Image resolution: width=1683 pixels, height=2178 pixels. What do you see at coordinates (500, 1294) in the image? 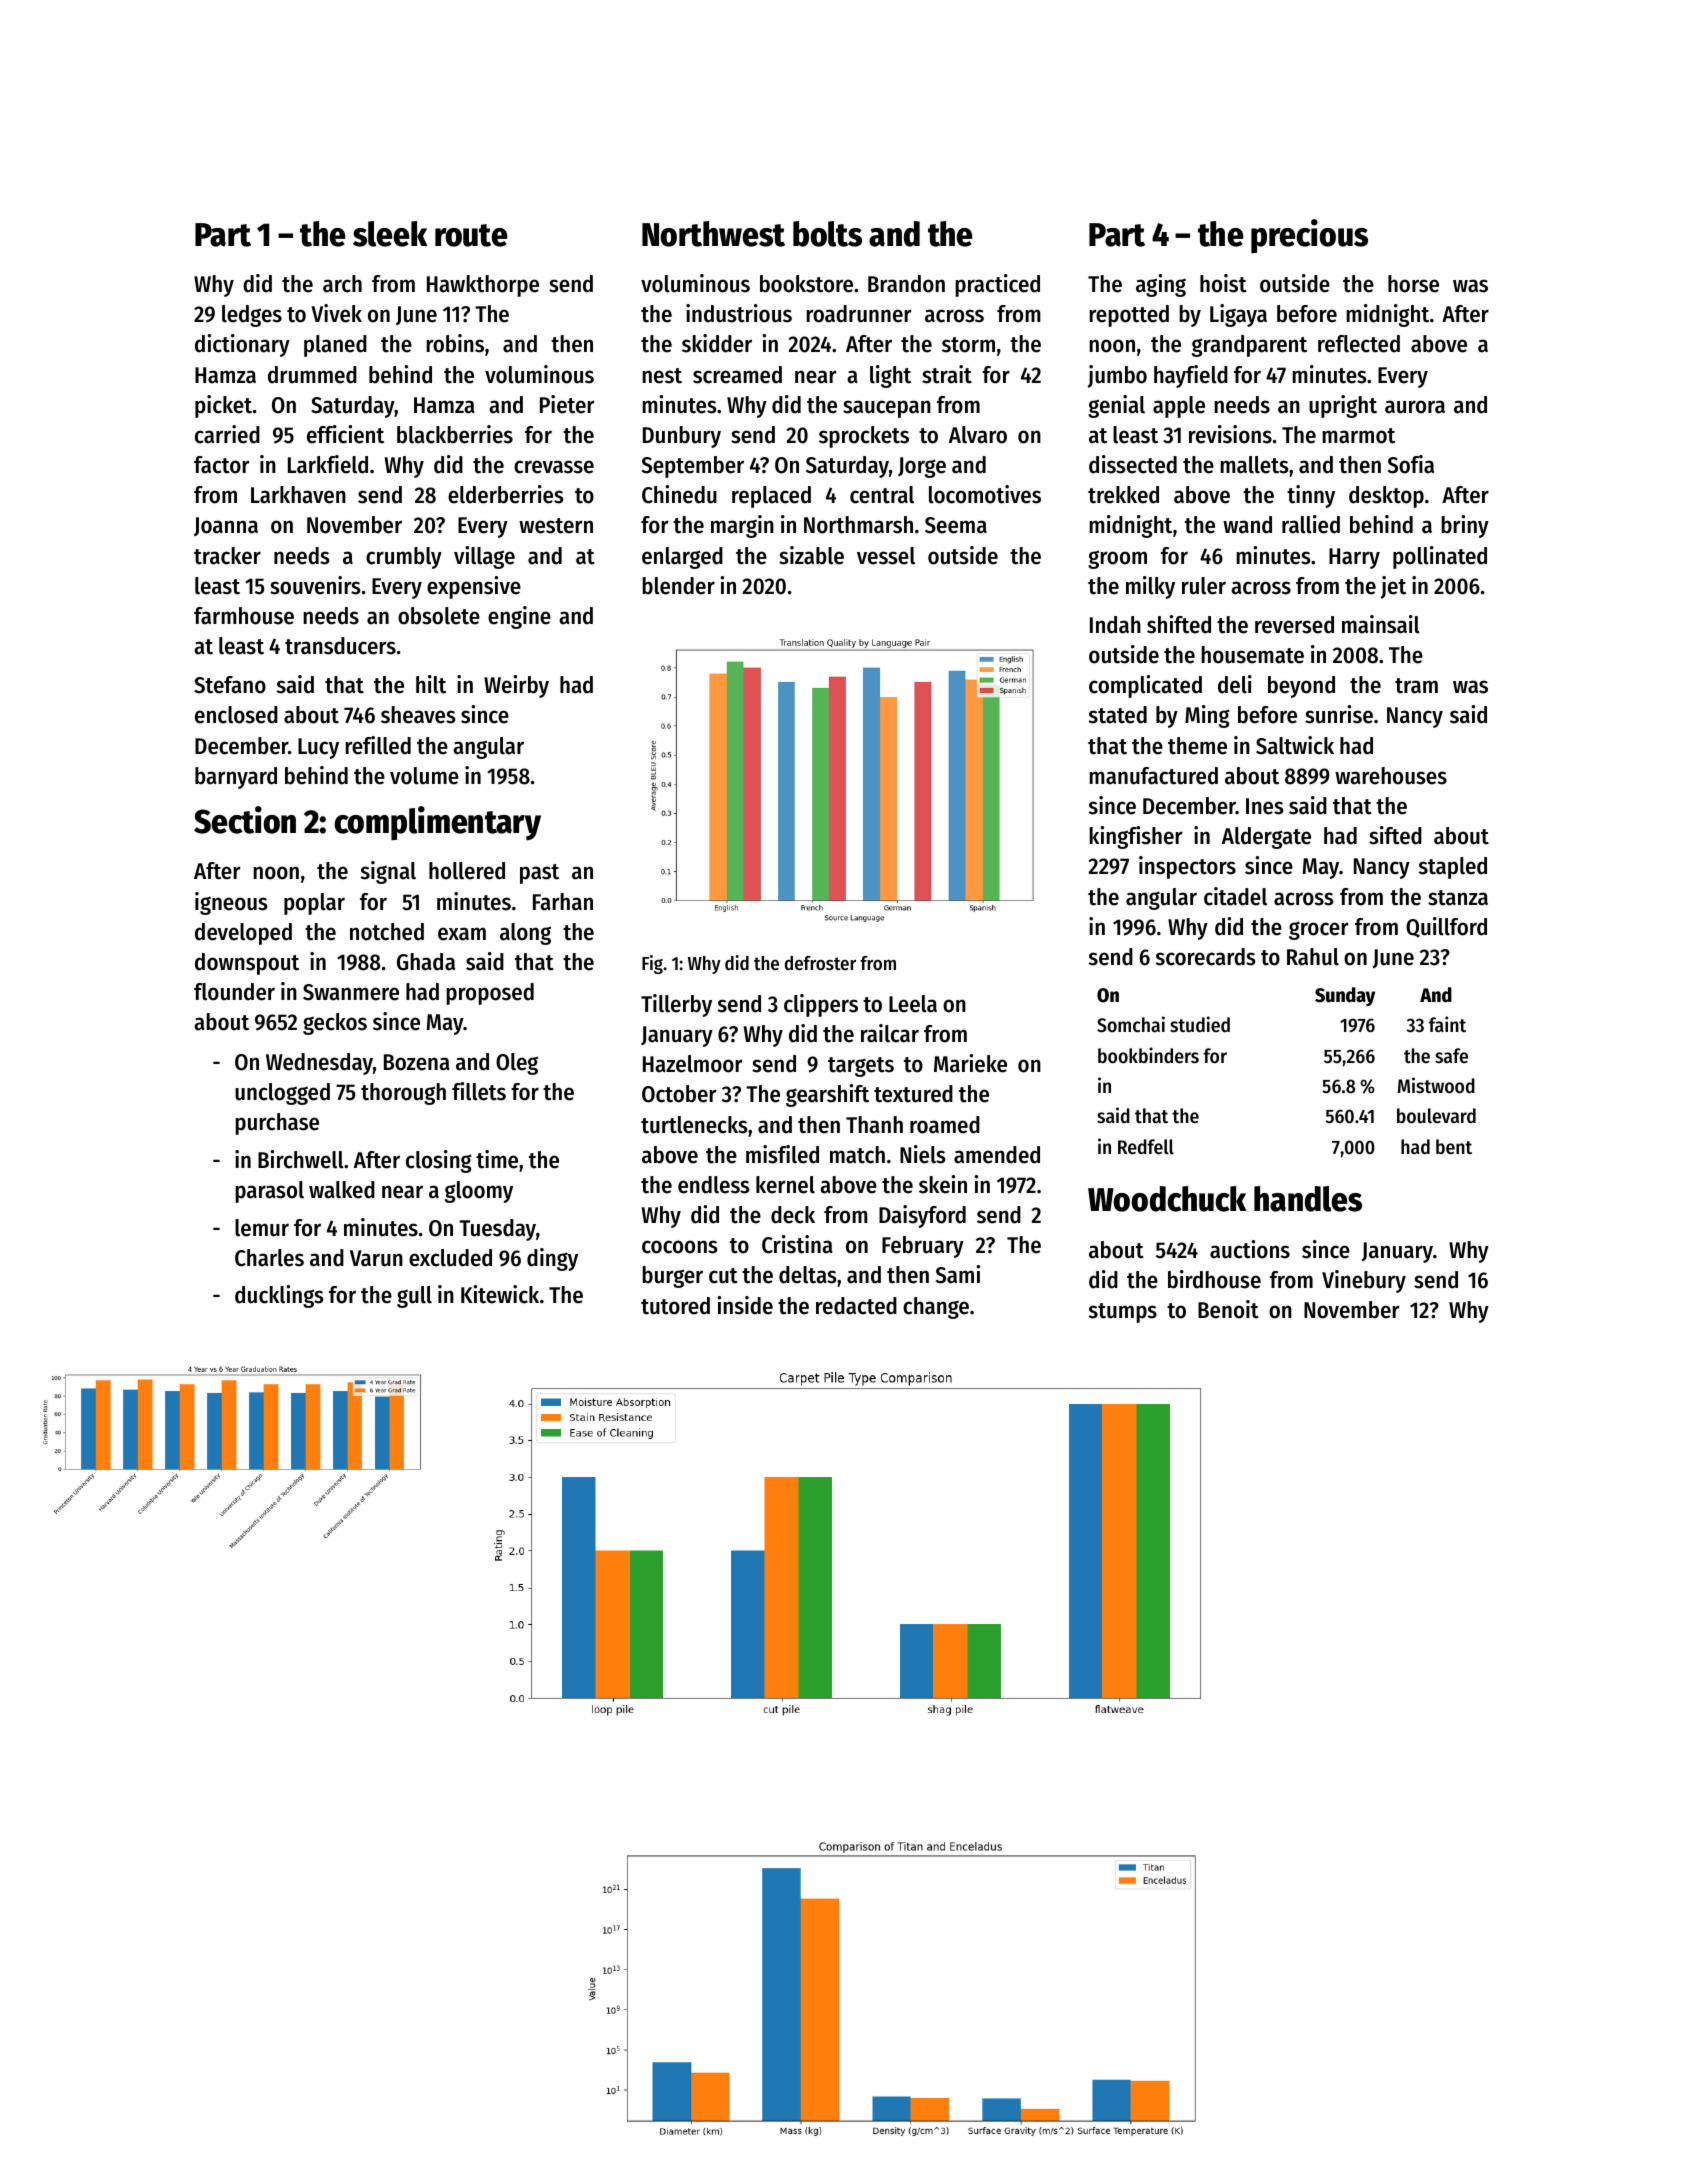
I see `Kitewick` at bounding box center [500, 1294].
